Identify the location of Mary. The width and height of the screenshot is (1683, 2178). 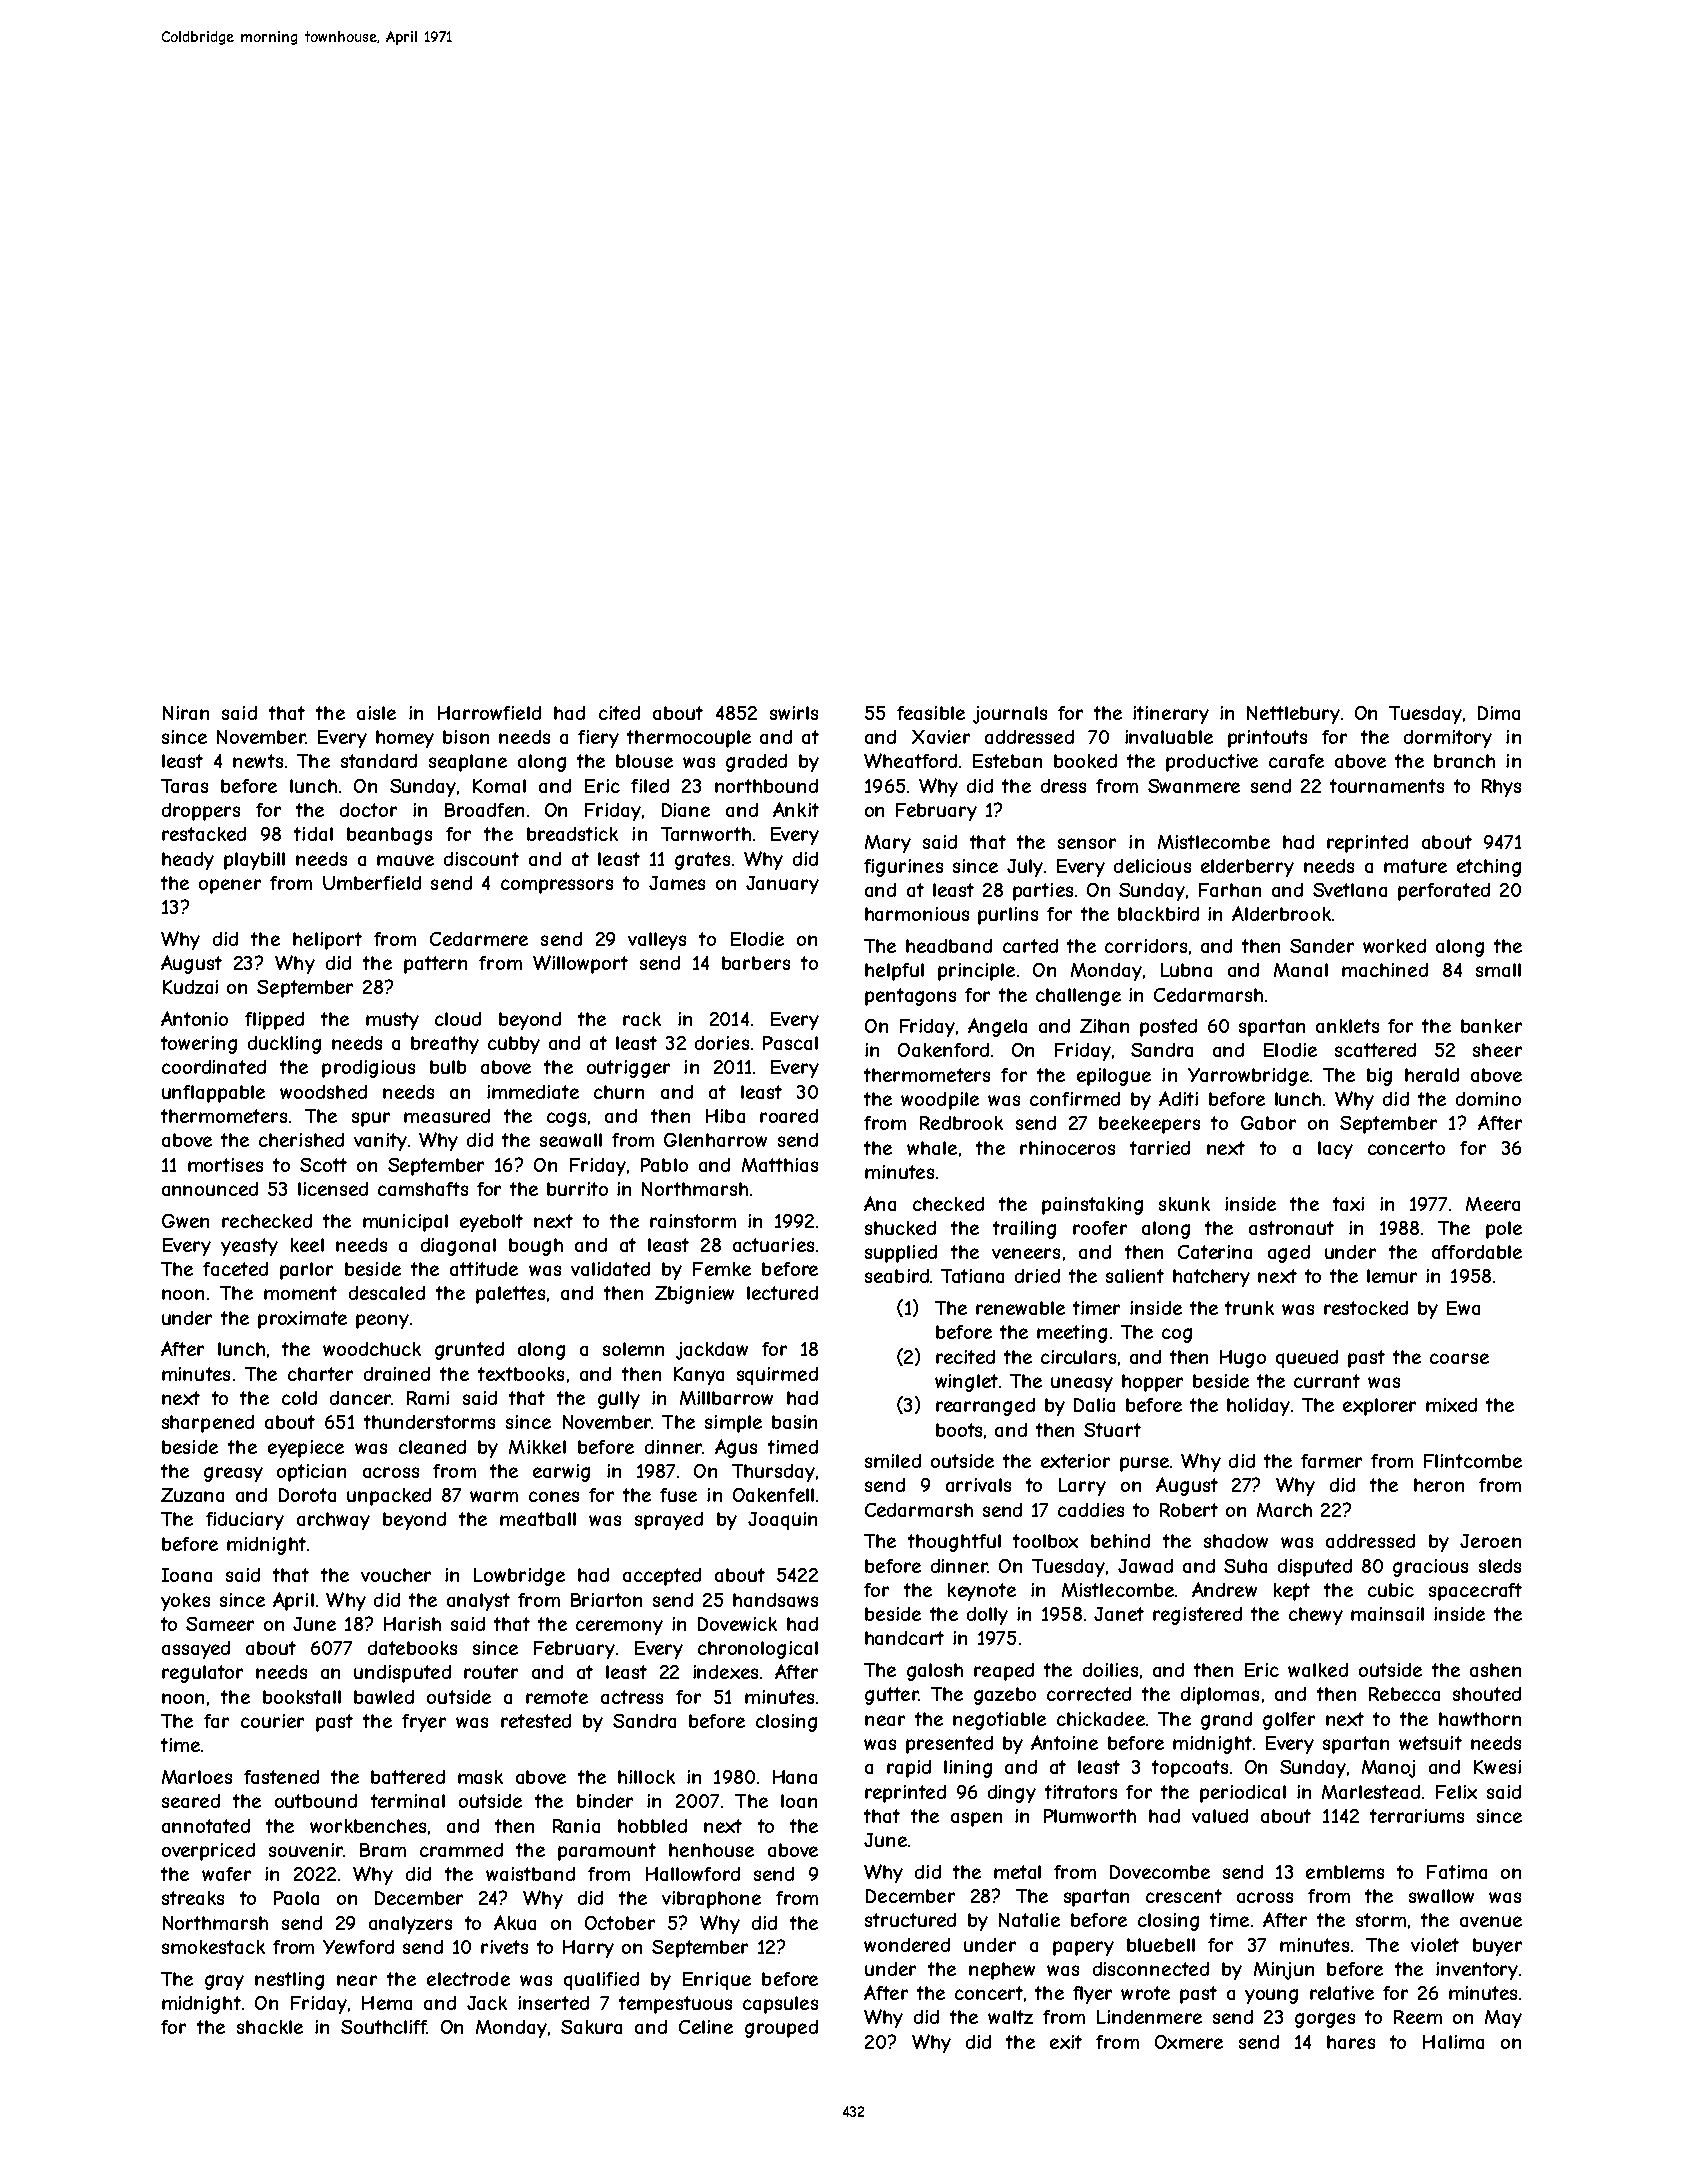
(888, 844).
